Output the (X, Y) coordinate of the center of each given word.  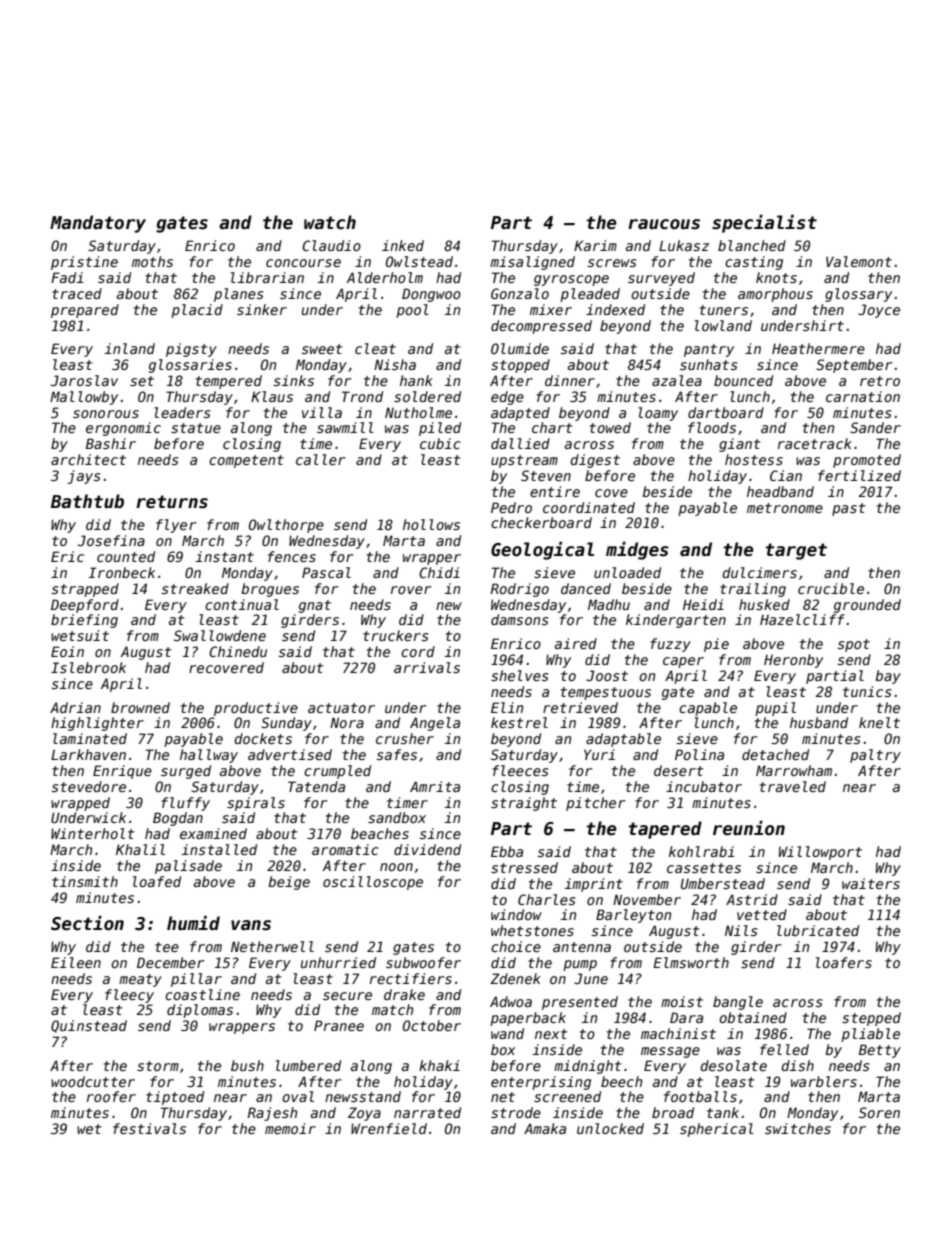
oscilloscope (373, 883)
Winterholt (92, 833)
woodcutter (93, 1081)
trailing (753, 590)
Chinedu (238, 651)
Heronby (793, 661)
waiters (871, 883)
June (591, 978)
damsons (519, 619)
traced (77, 293)
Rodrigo (519, 590)
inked (403, 245)
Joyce (879, 311)
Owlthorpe (286, 526)
